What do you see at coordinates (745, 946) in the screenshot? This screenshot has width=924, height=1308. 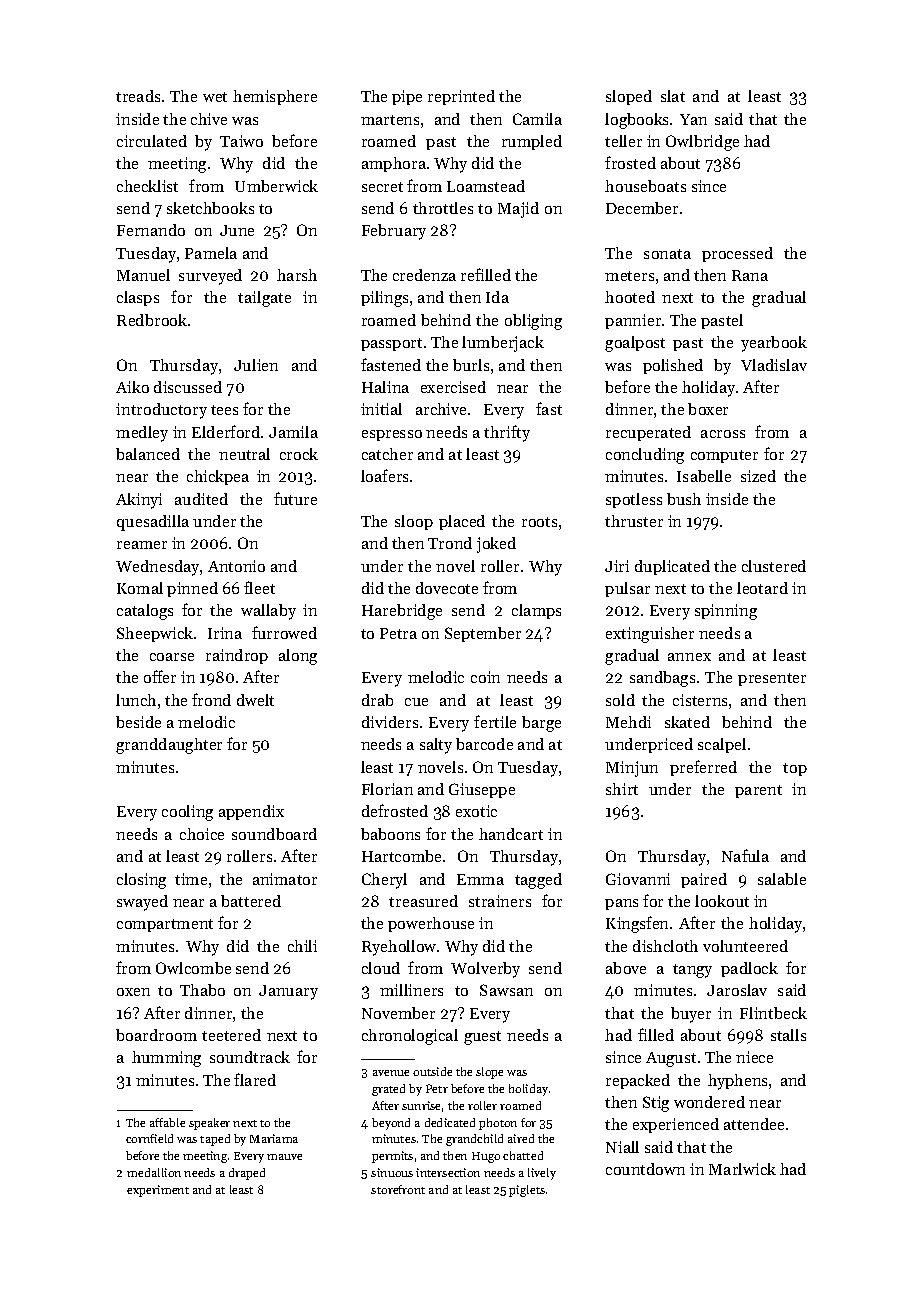 I see `volunteered` at bounding box center [745, 946].
